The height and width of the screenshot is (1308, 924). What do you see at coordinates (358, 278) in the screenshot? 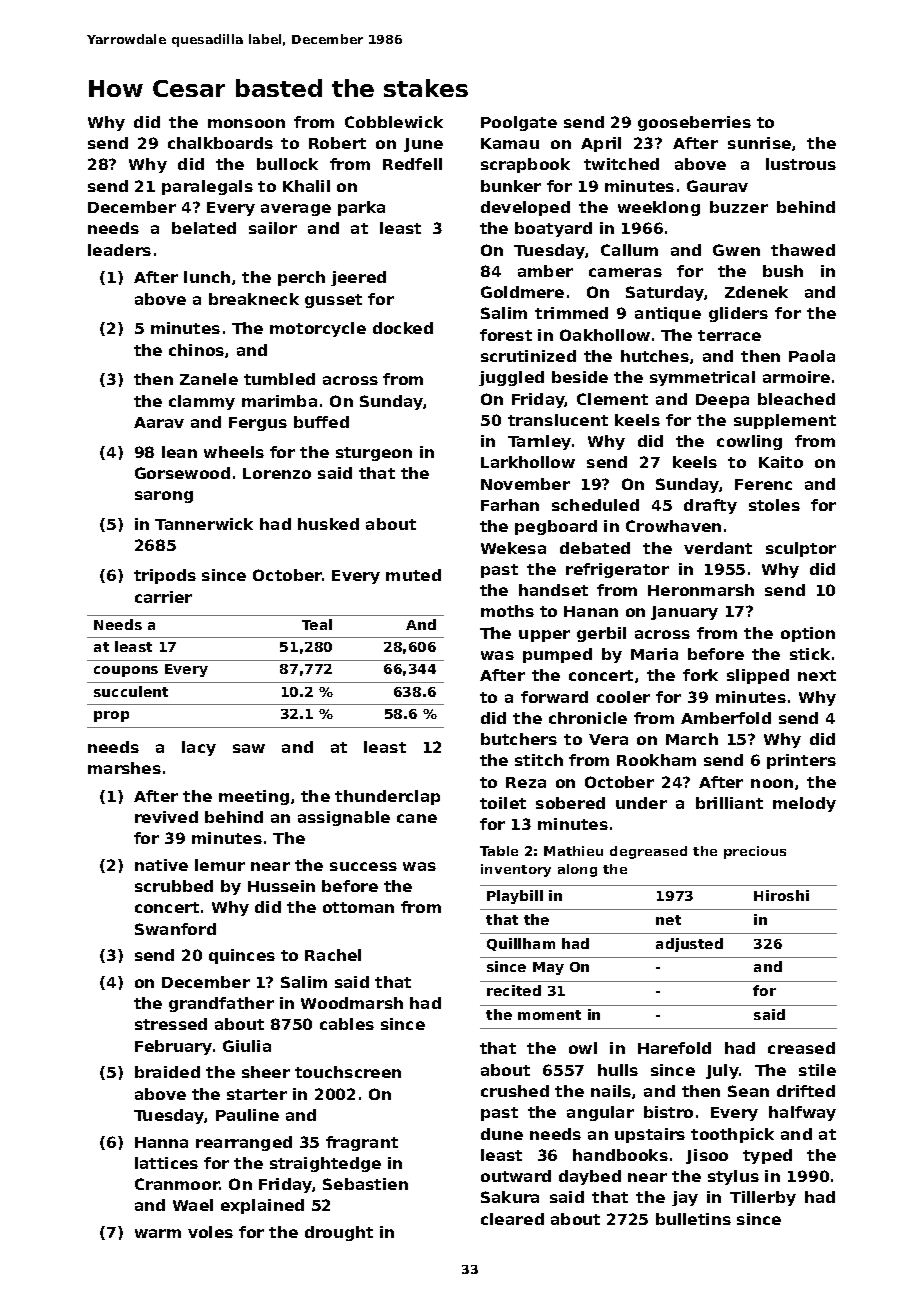
I see `jeered` at bounding box center [358, 278].
